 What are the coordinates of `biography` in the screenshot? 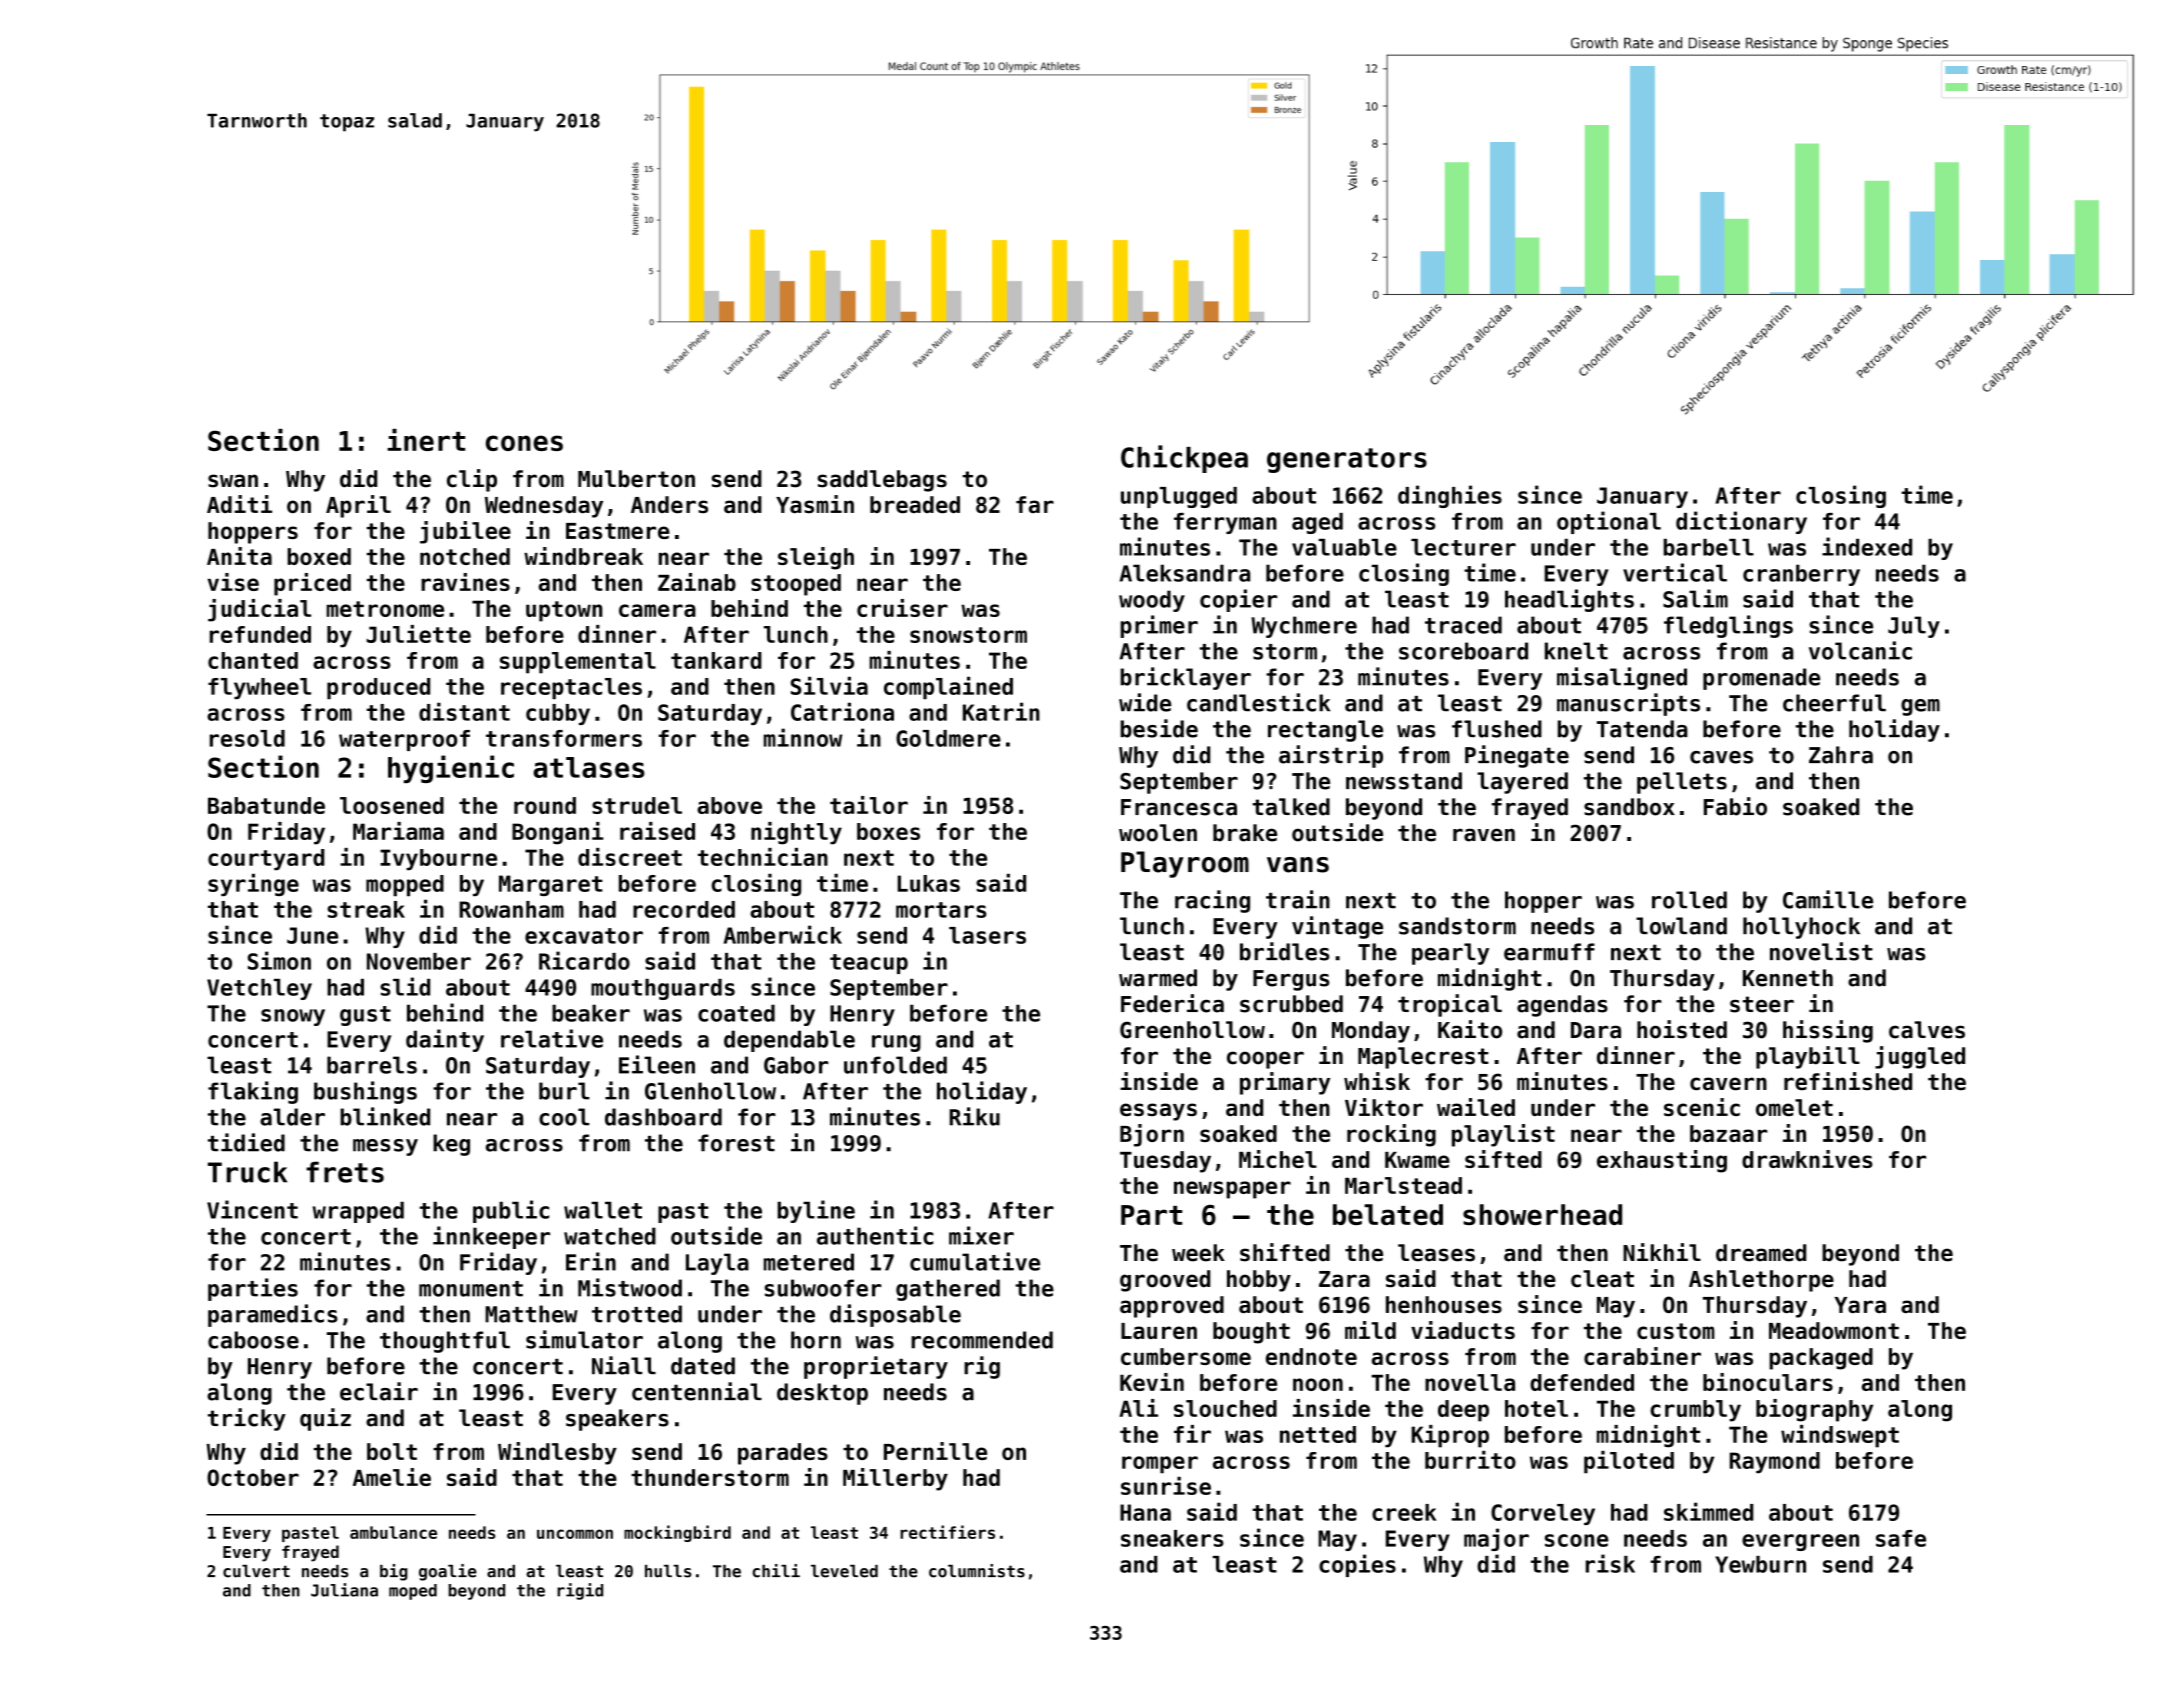 It's located at (1814, 1410).
